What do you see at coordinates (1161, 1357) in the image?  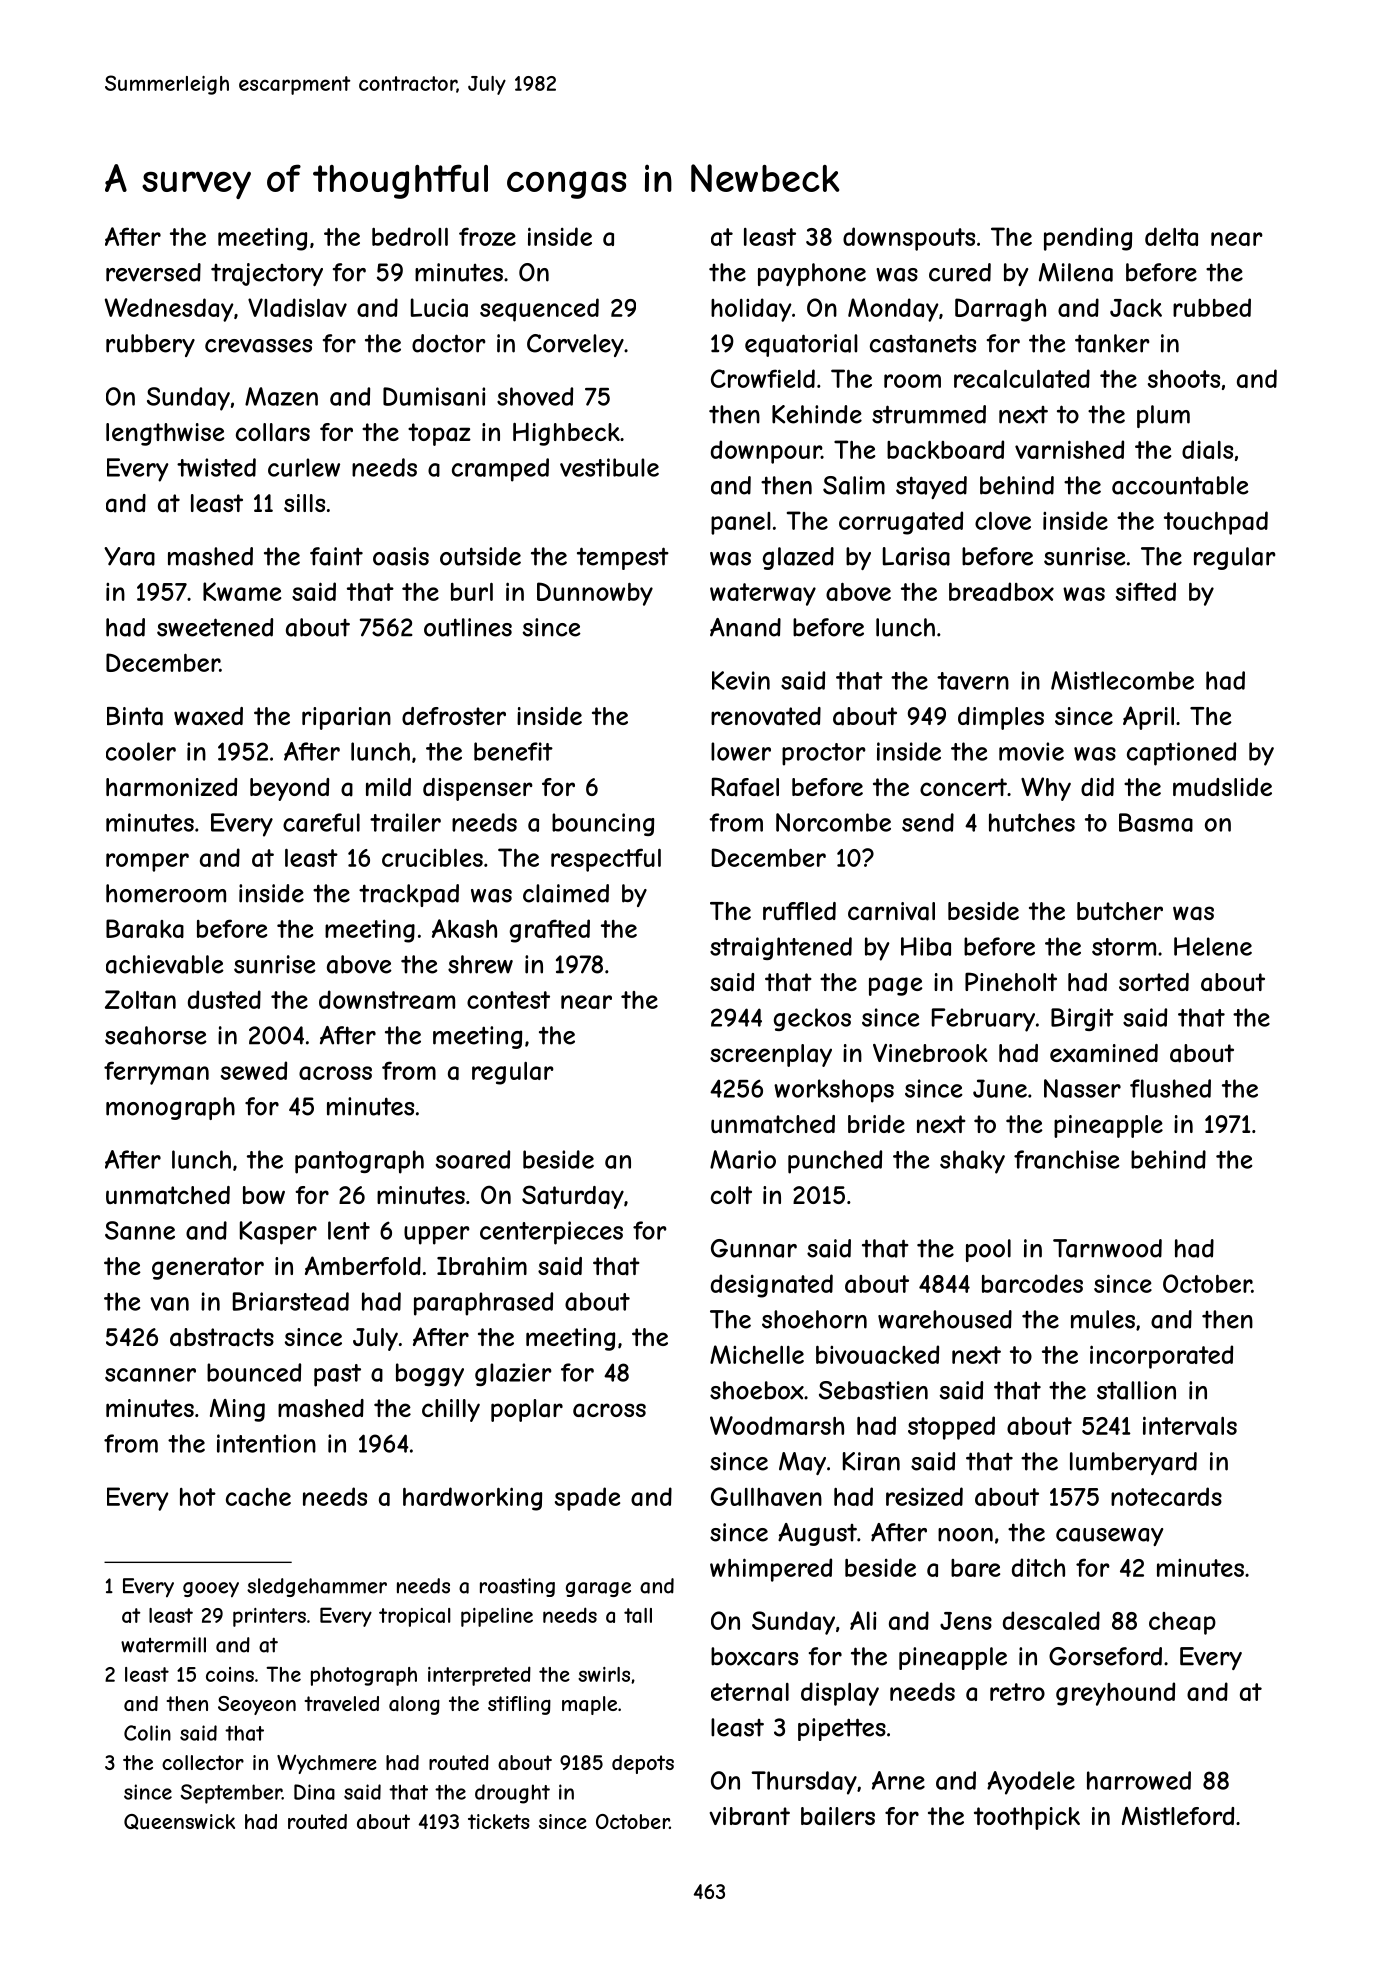 I see `incorporated` at bounding box center [1161, 1357].
